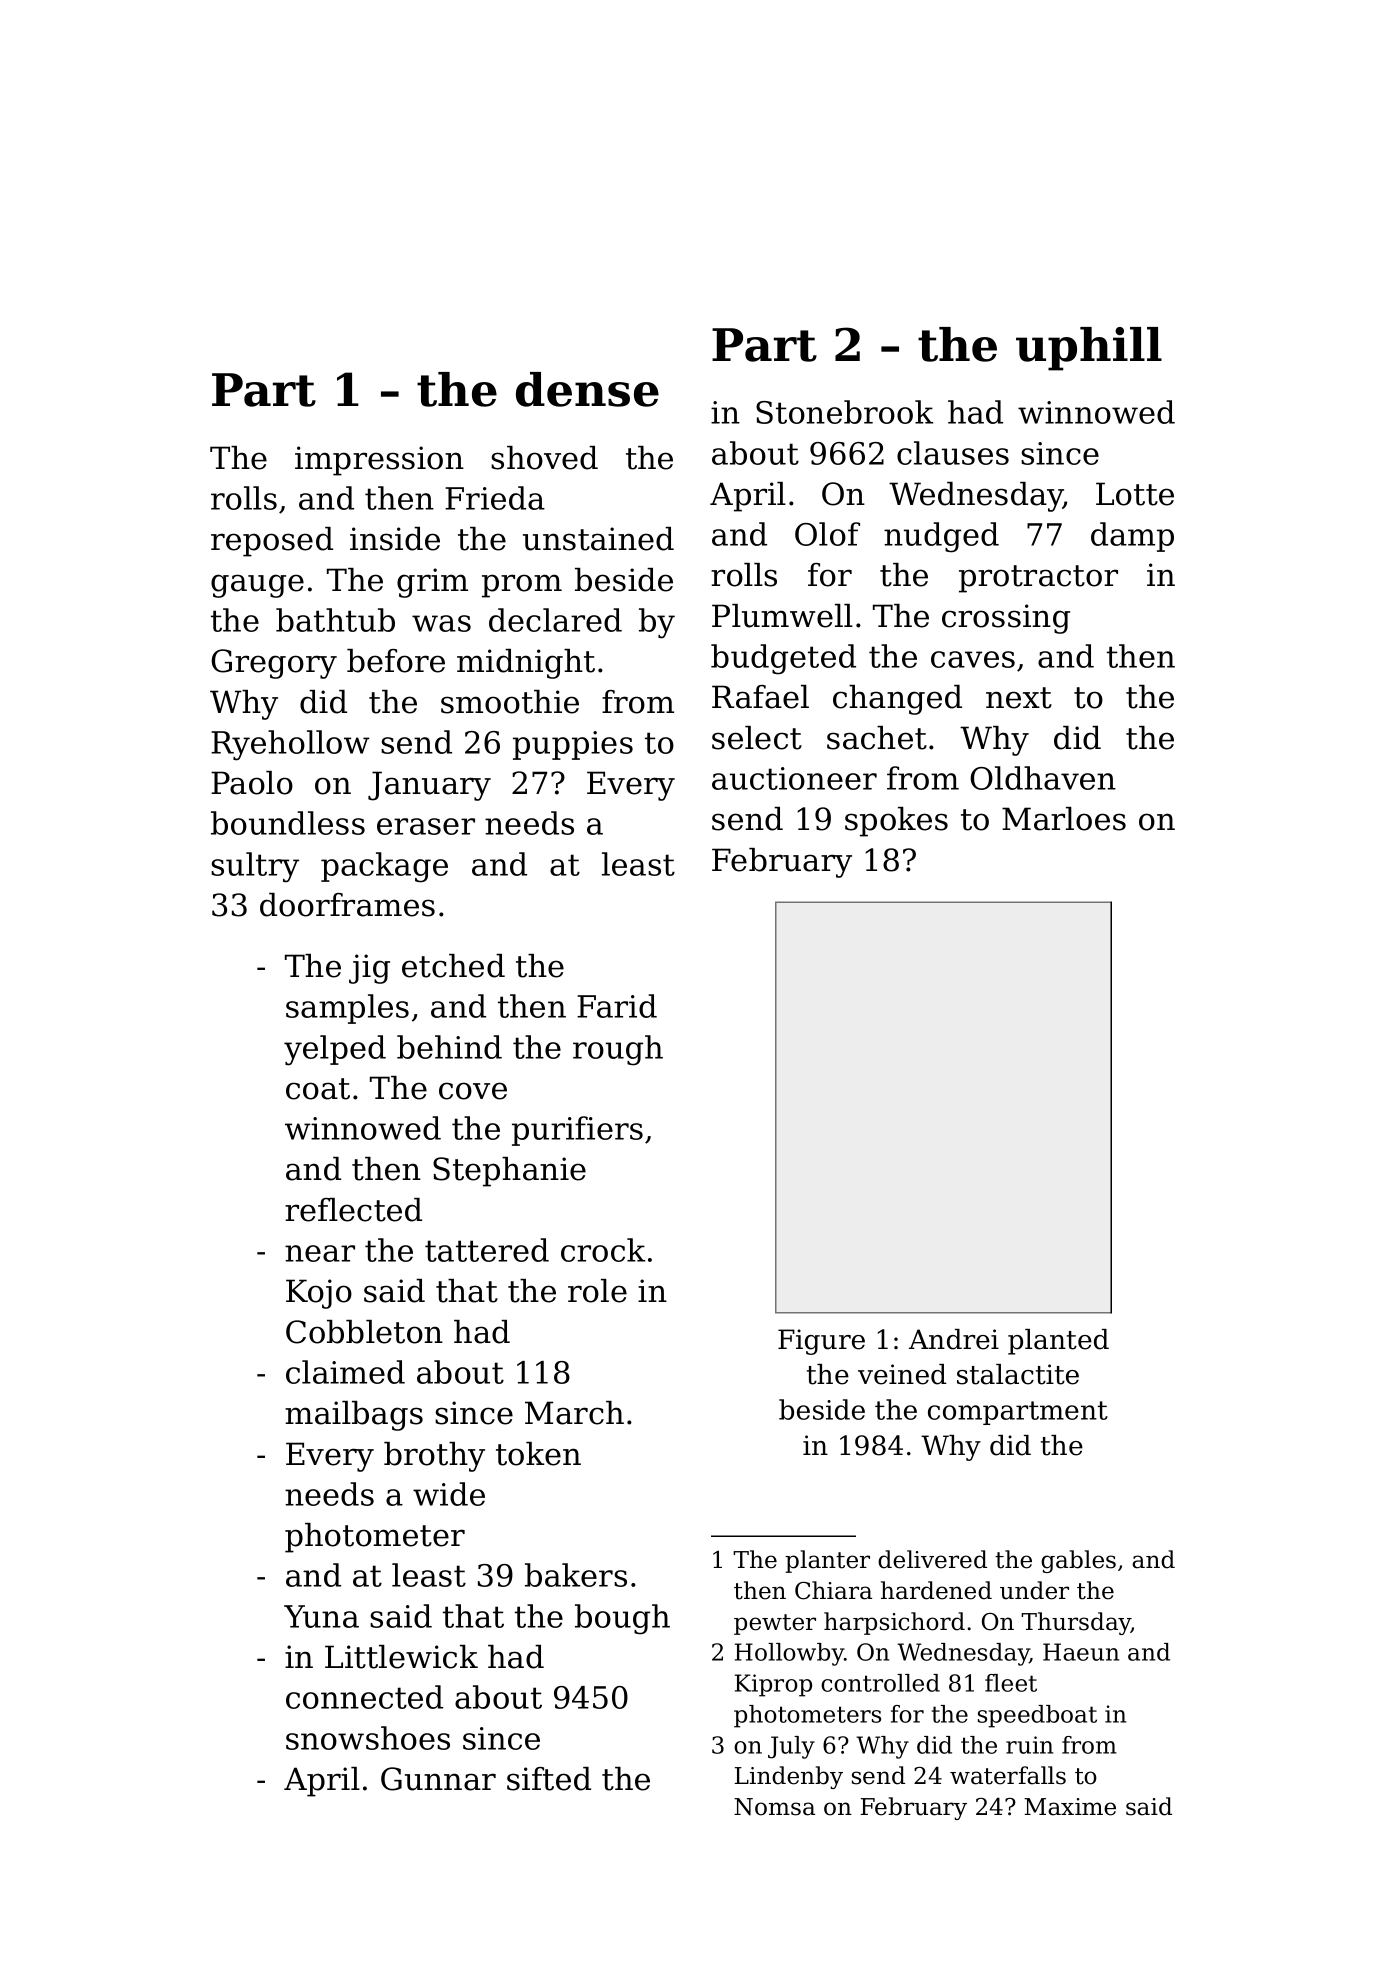 The height and width of the screenshot is (1969, 1386). Describe the element at coordinates (1089, 349) in the screenshot. I see `uphill` at that location.
